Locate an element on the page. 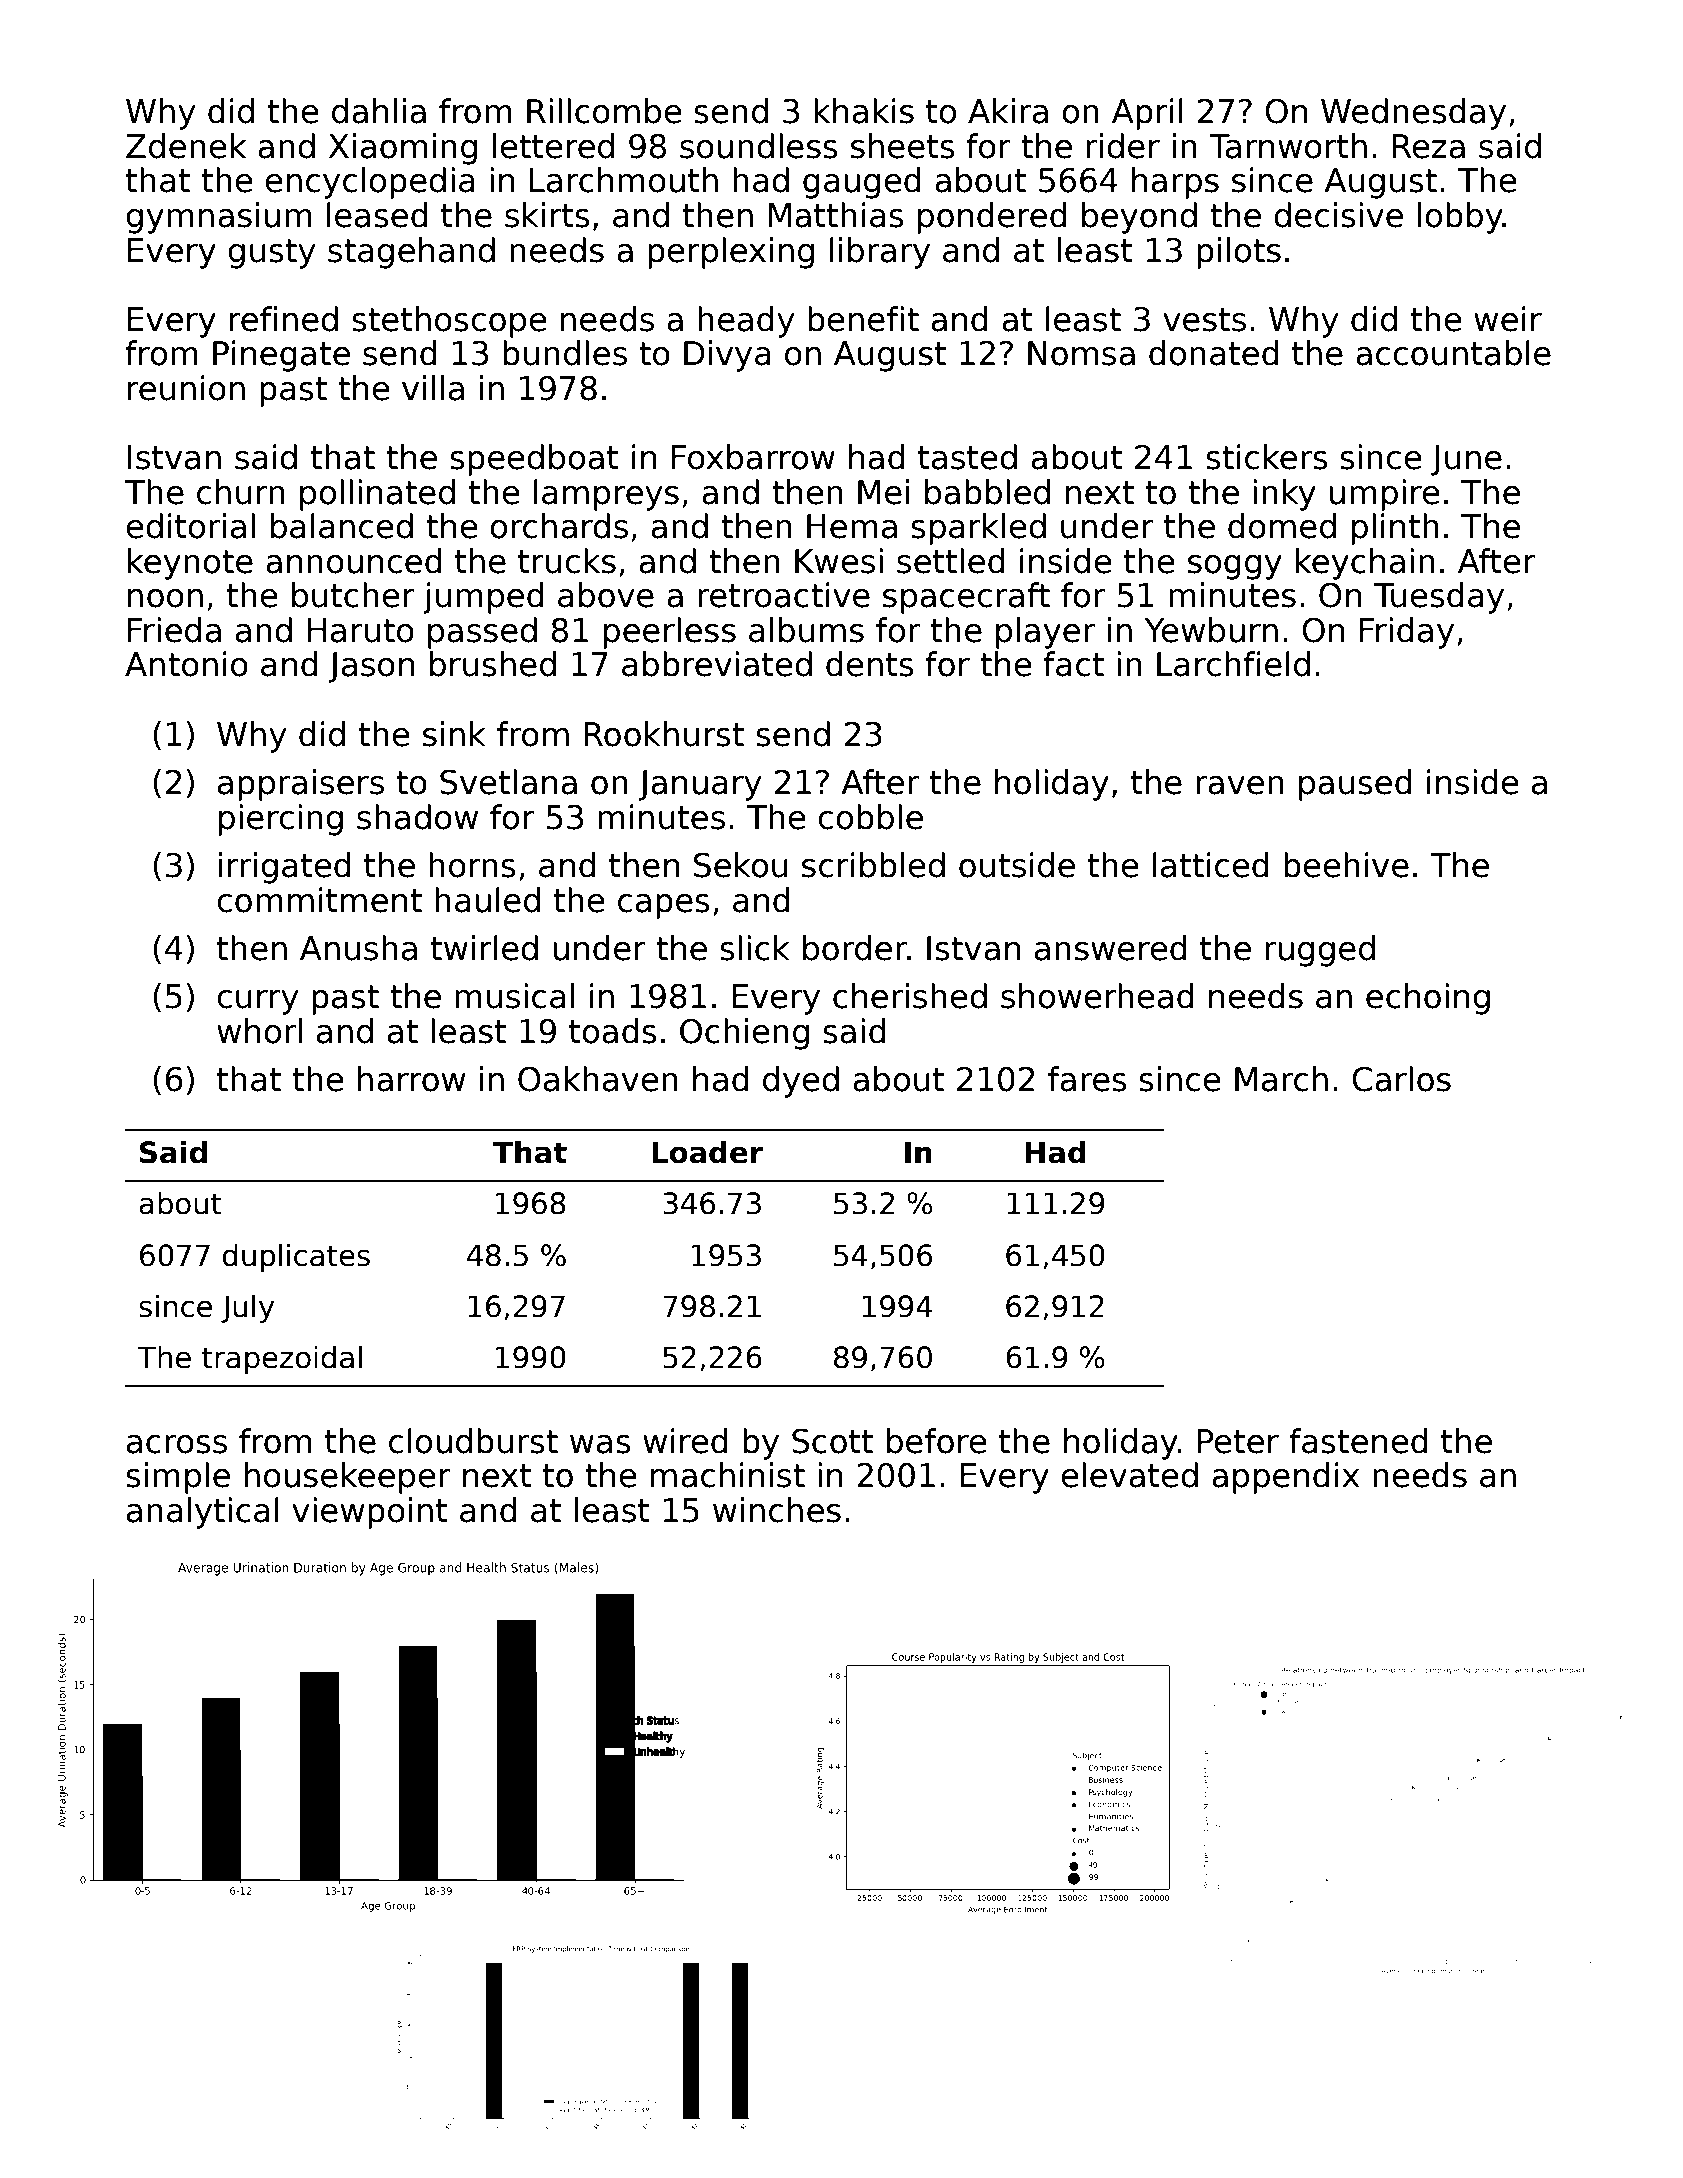 Image resolution: width=1683 pixels, height=2178 pixels. tasted is located at coordinates (967, 457).
